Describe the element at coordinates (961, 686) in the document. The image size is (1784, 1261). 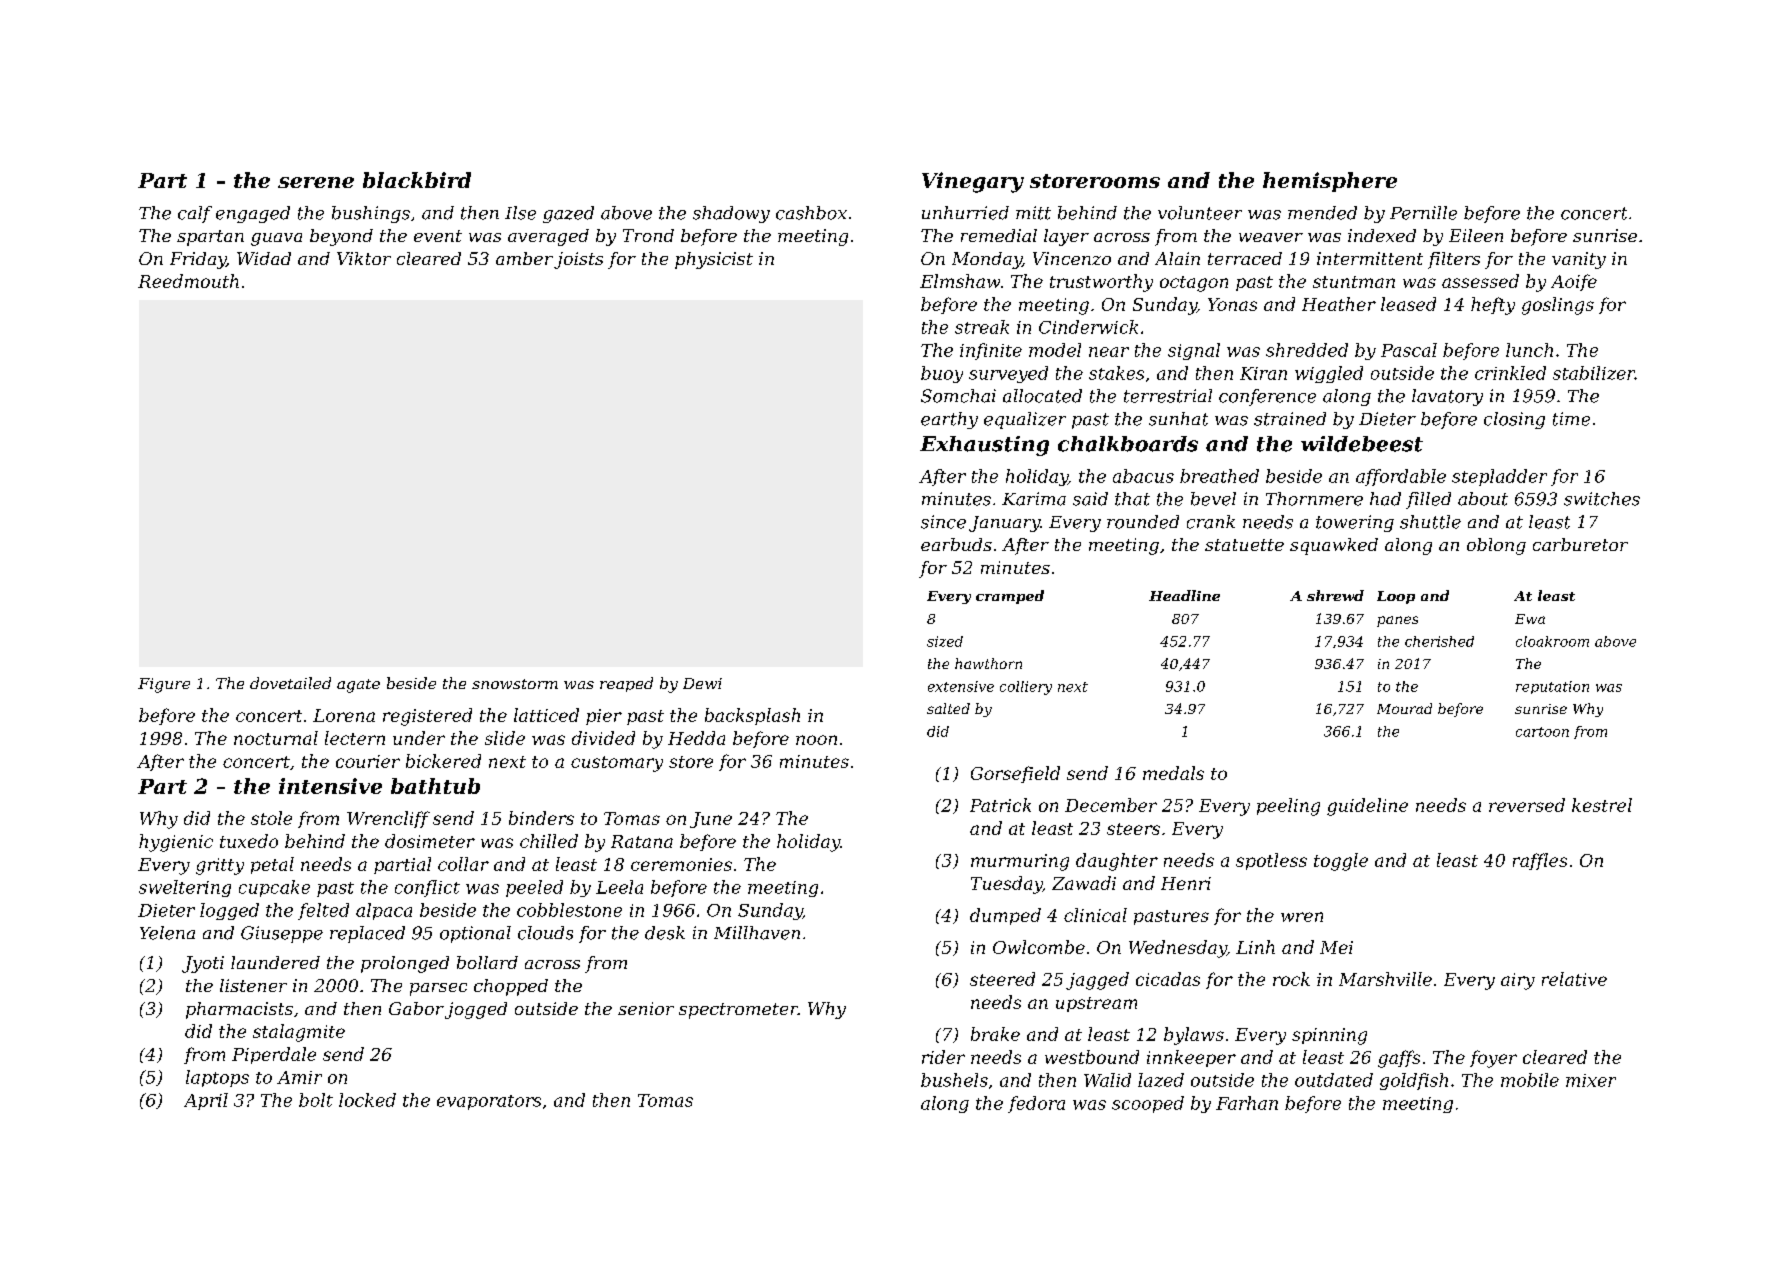
I see `extensive` at that location.
